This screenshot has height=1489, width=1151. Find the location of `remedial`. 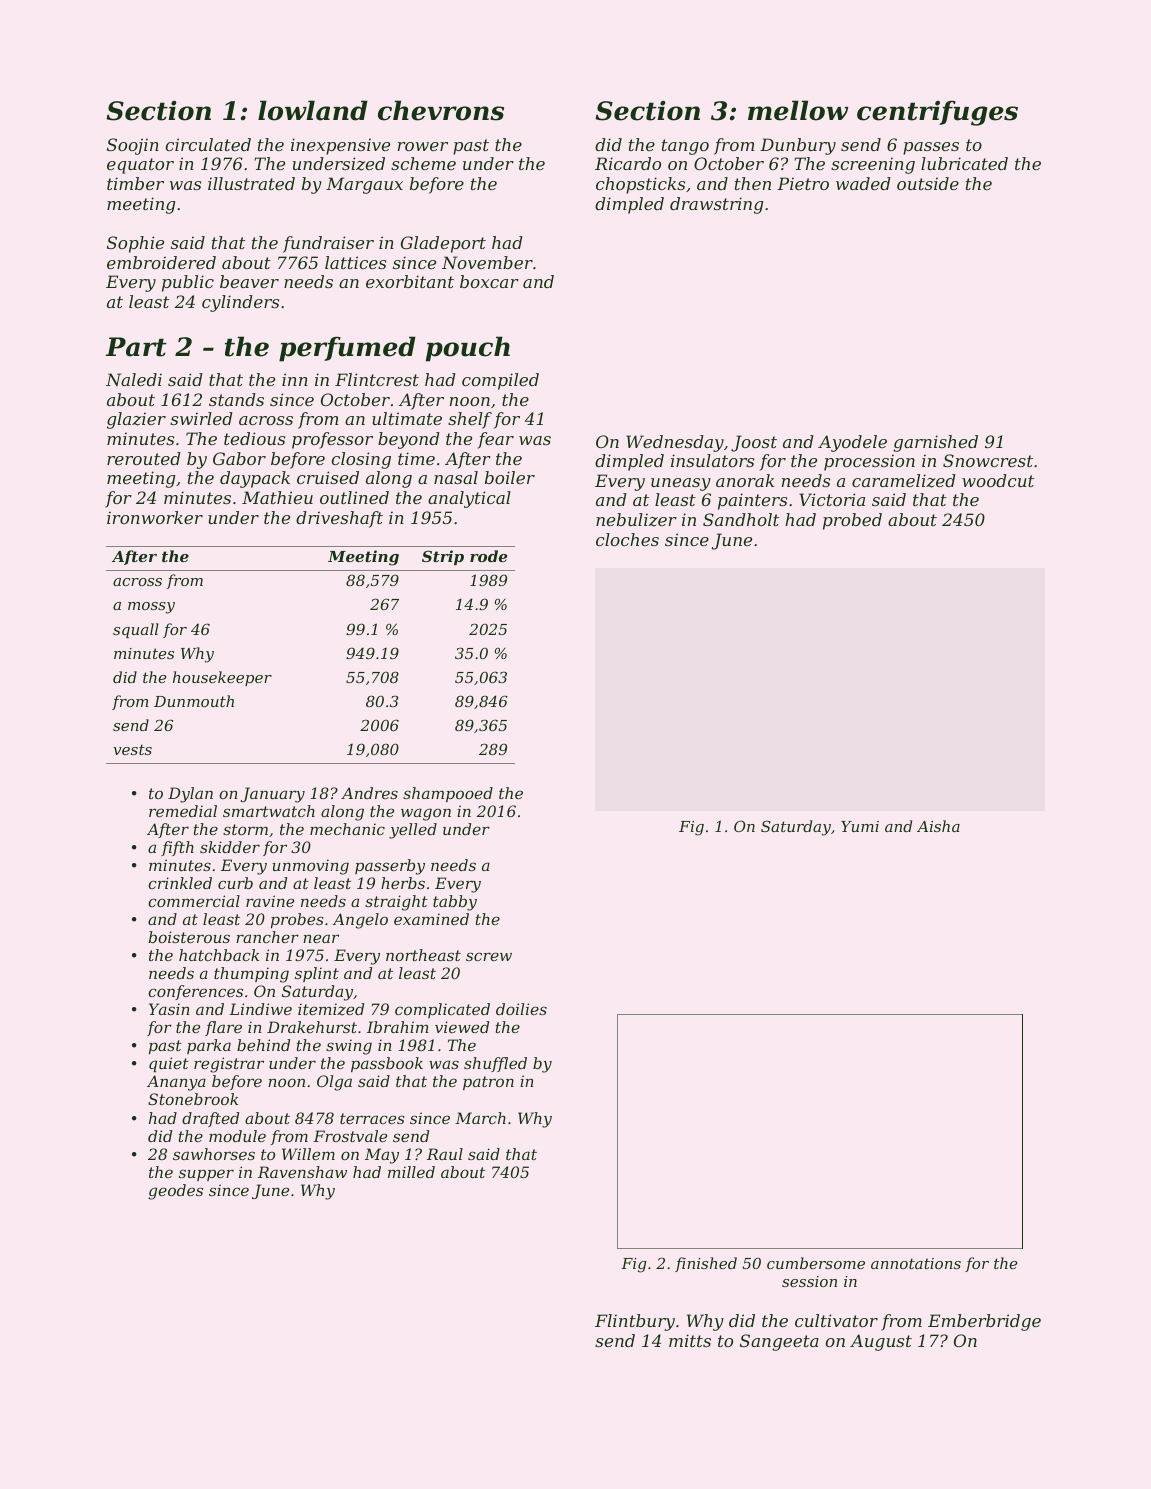

remedial is located at coordinates (183, 811).
